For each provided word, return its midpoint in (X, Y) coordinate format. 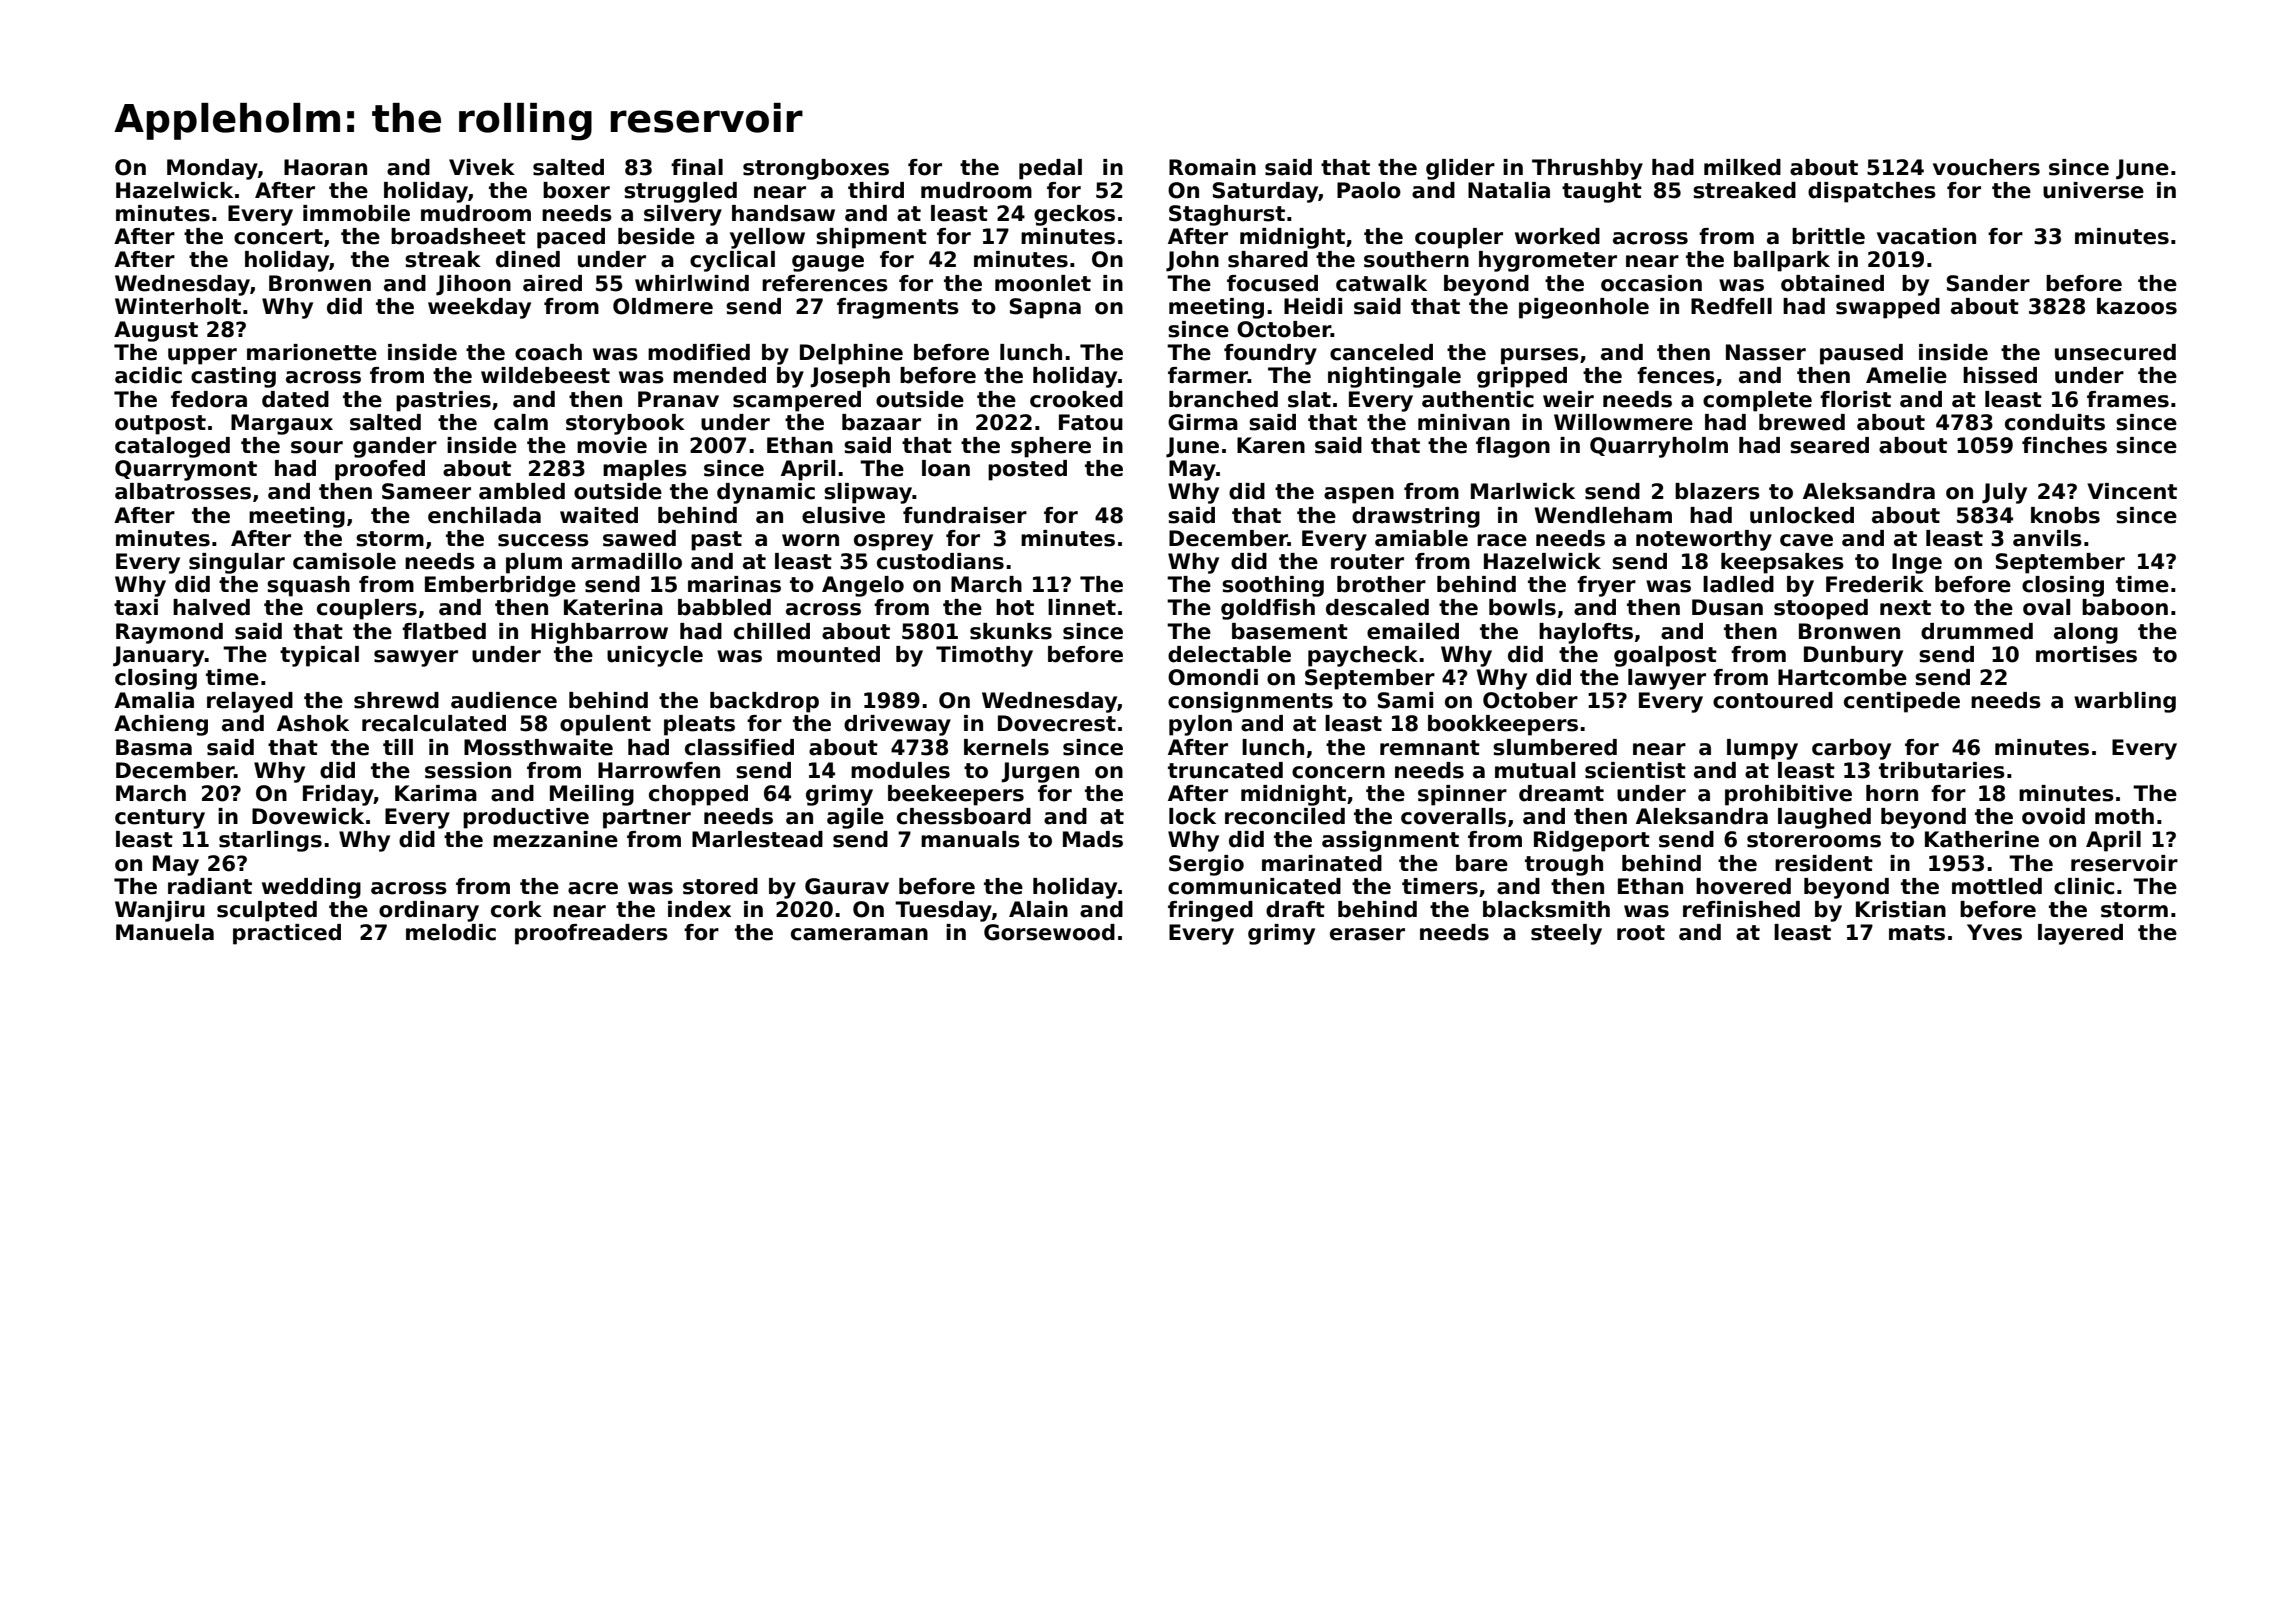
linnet (1082, 607)
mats (1917, 933)
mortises (2086, 654)
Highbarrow (599, 633)
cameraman (859, 934)
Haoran (325, 167)
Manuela (165, 932)
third (876, 190)
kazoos (2137, 306)
